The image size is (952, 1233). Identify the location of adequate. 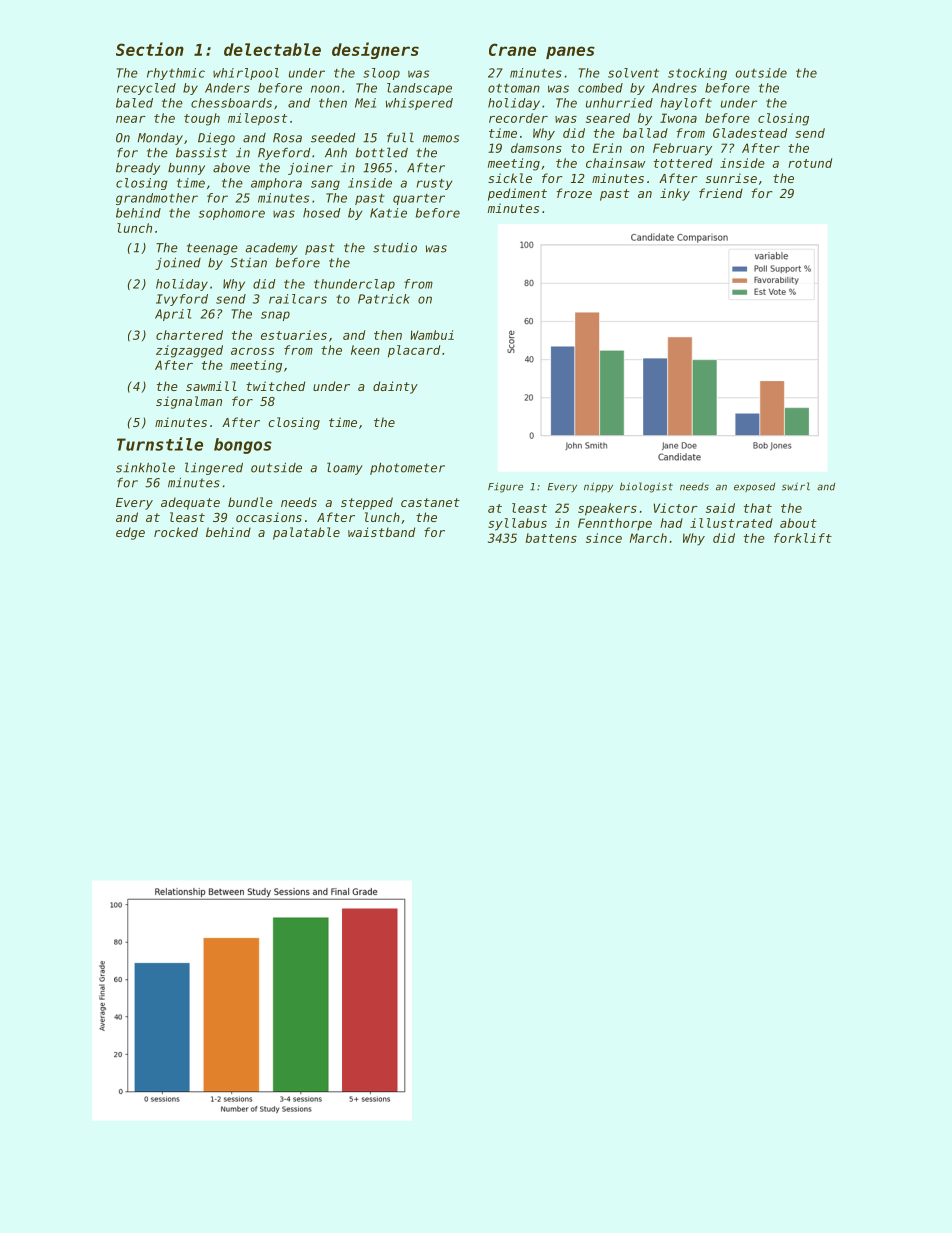
(190, 503).
